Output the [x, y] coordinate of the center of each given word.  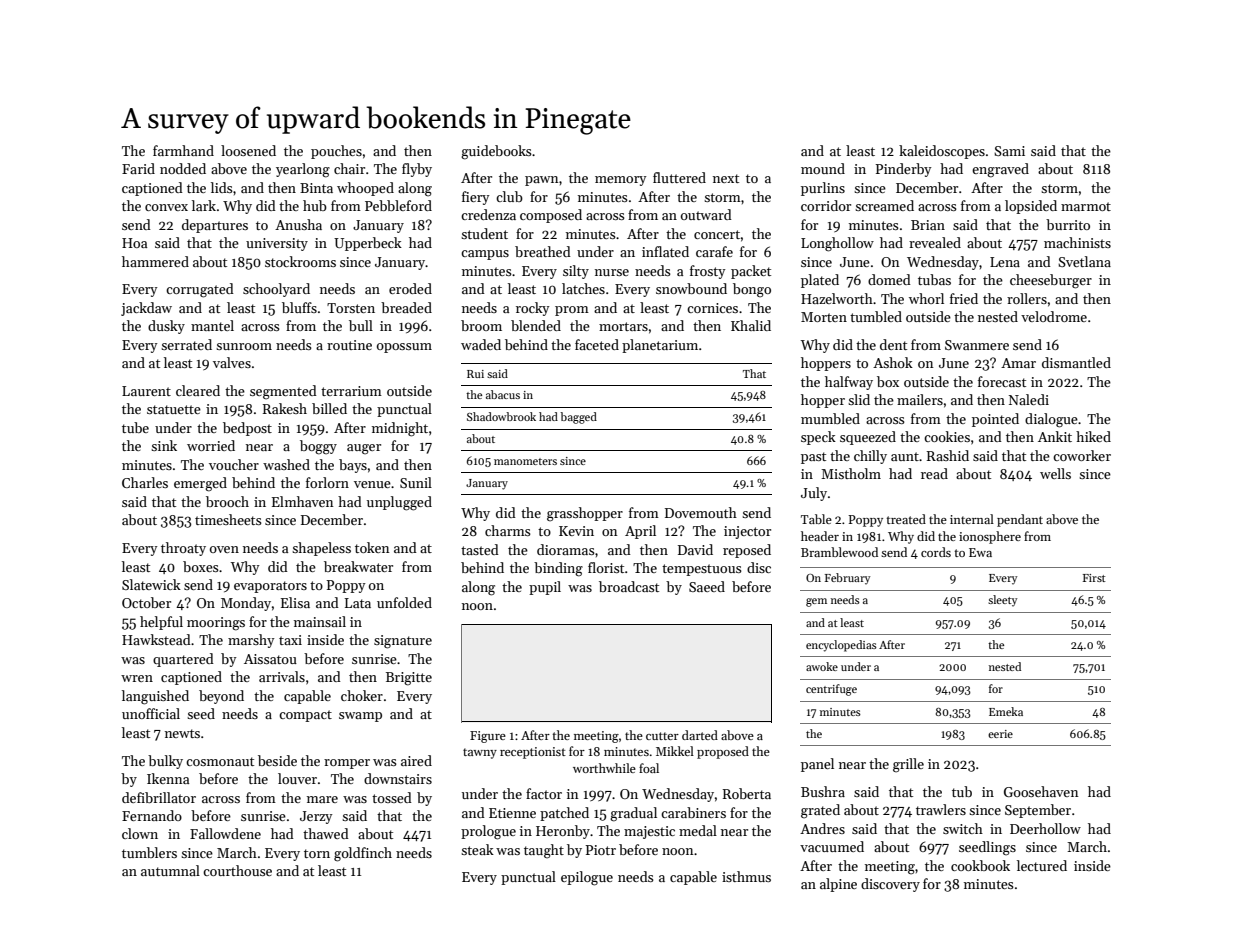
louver [297, 778]
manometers [525, 461]
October [146, 602]
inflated [665, 251]
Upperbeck [368, 244]
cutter [662, 736]
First [1094, 578]
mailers [920, 399]
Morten [824, 317]
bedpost [247, 429]
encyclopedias [841, 646]
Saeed [707, 586]
